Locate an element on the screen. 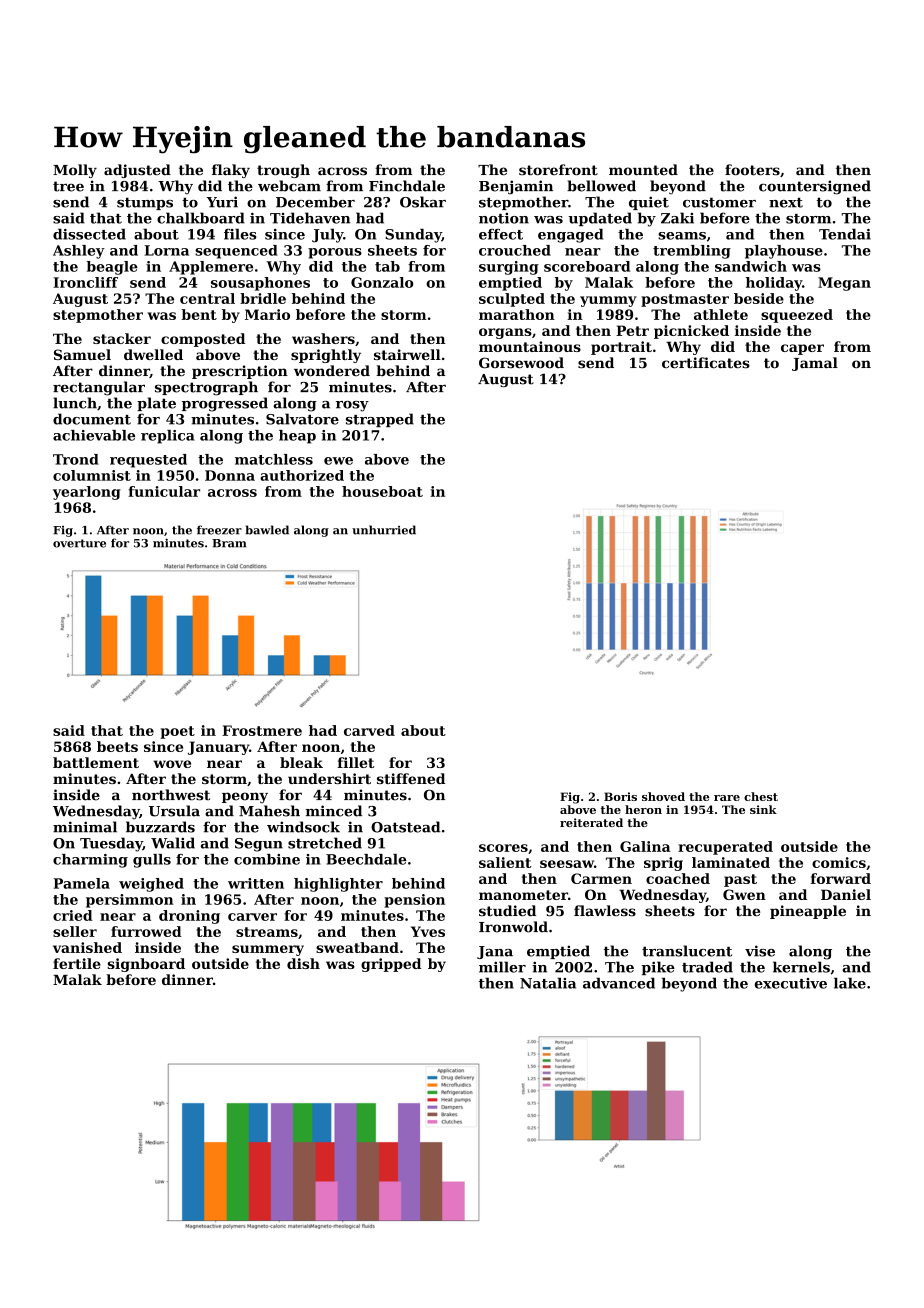  trembling is located at coordinates (692, 252).
